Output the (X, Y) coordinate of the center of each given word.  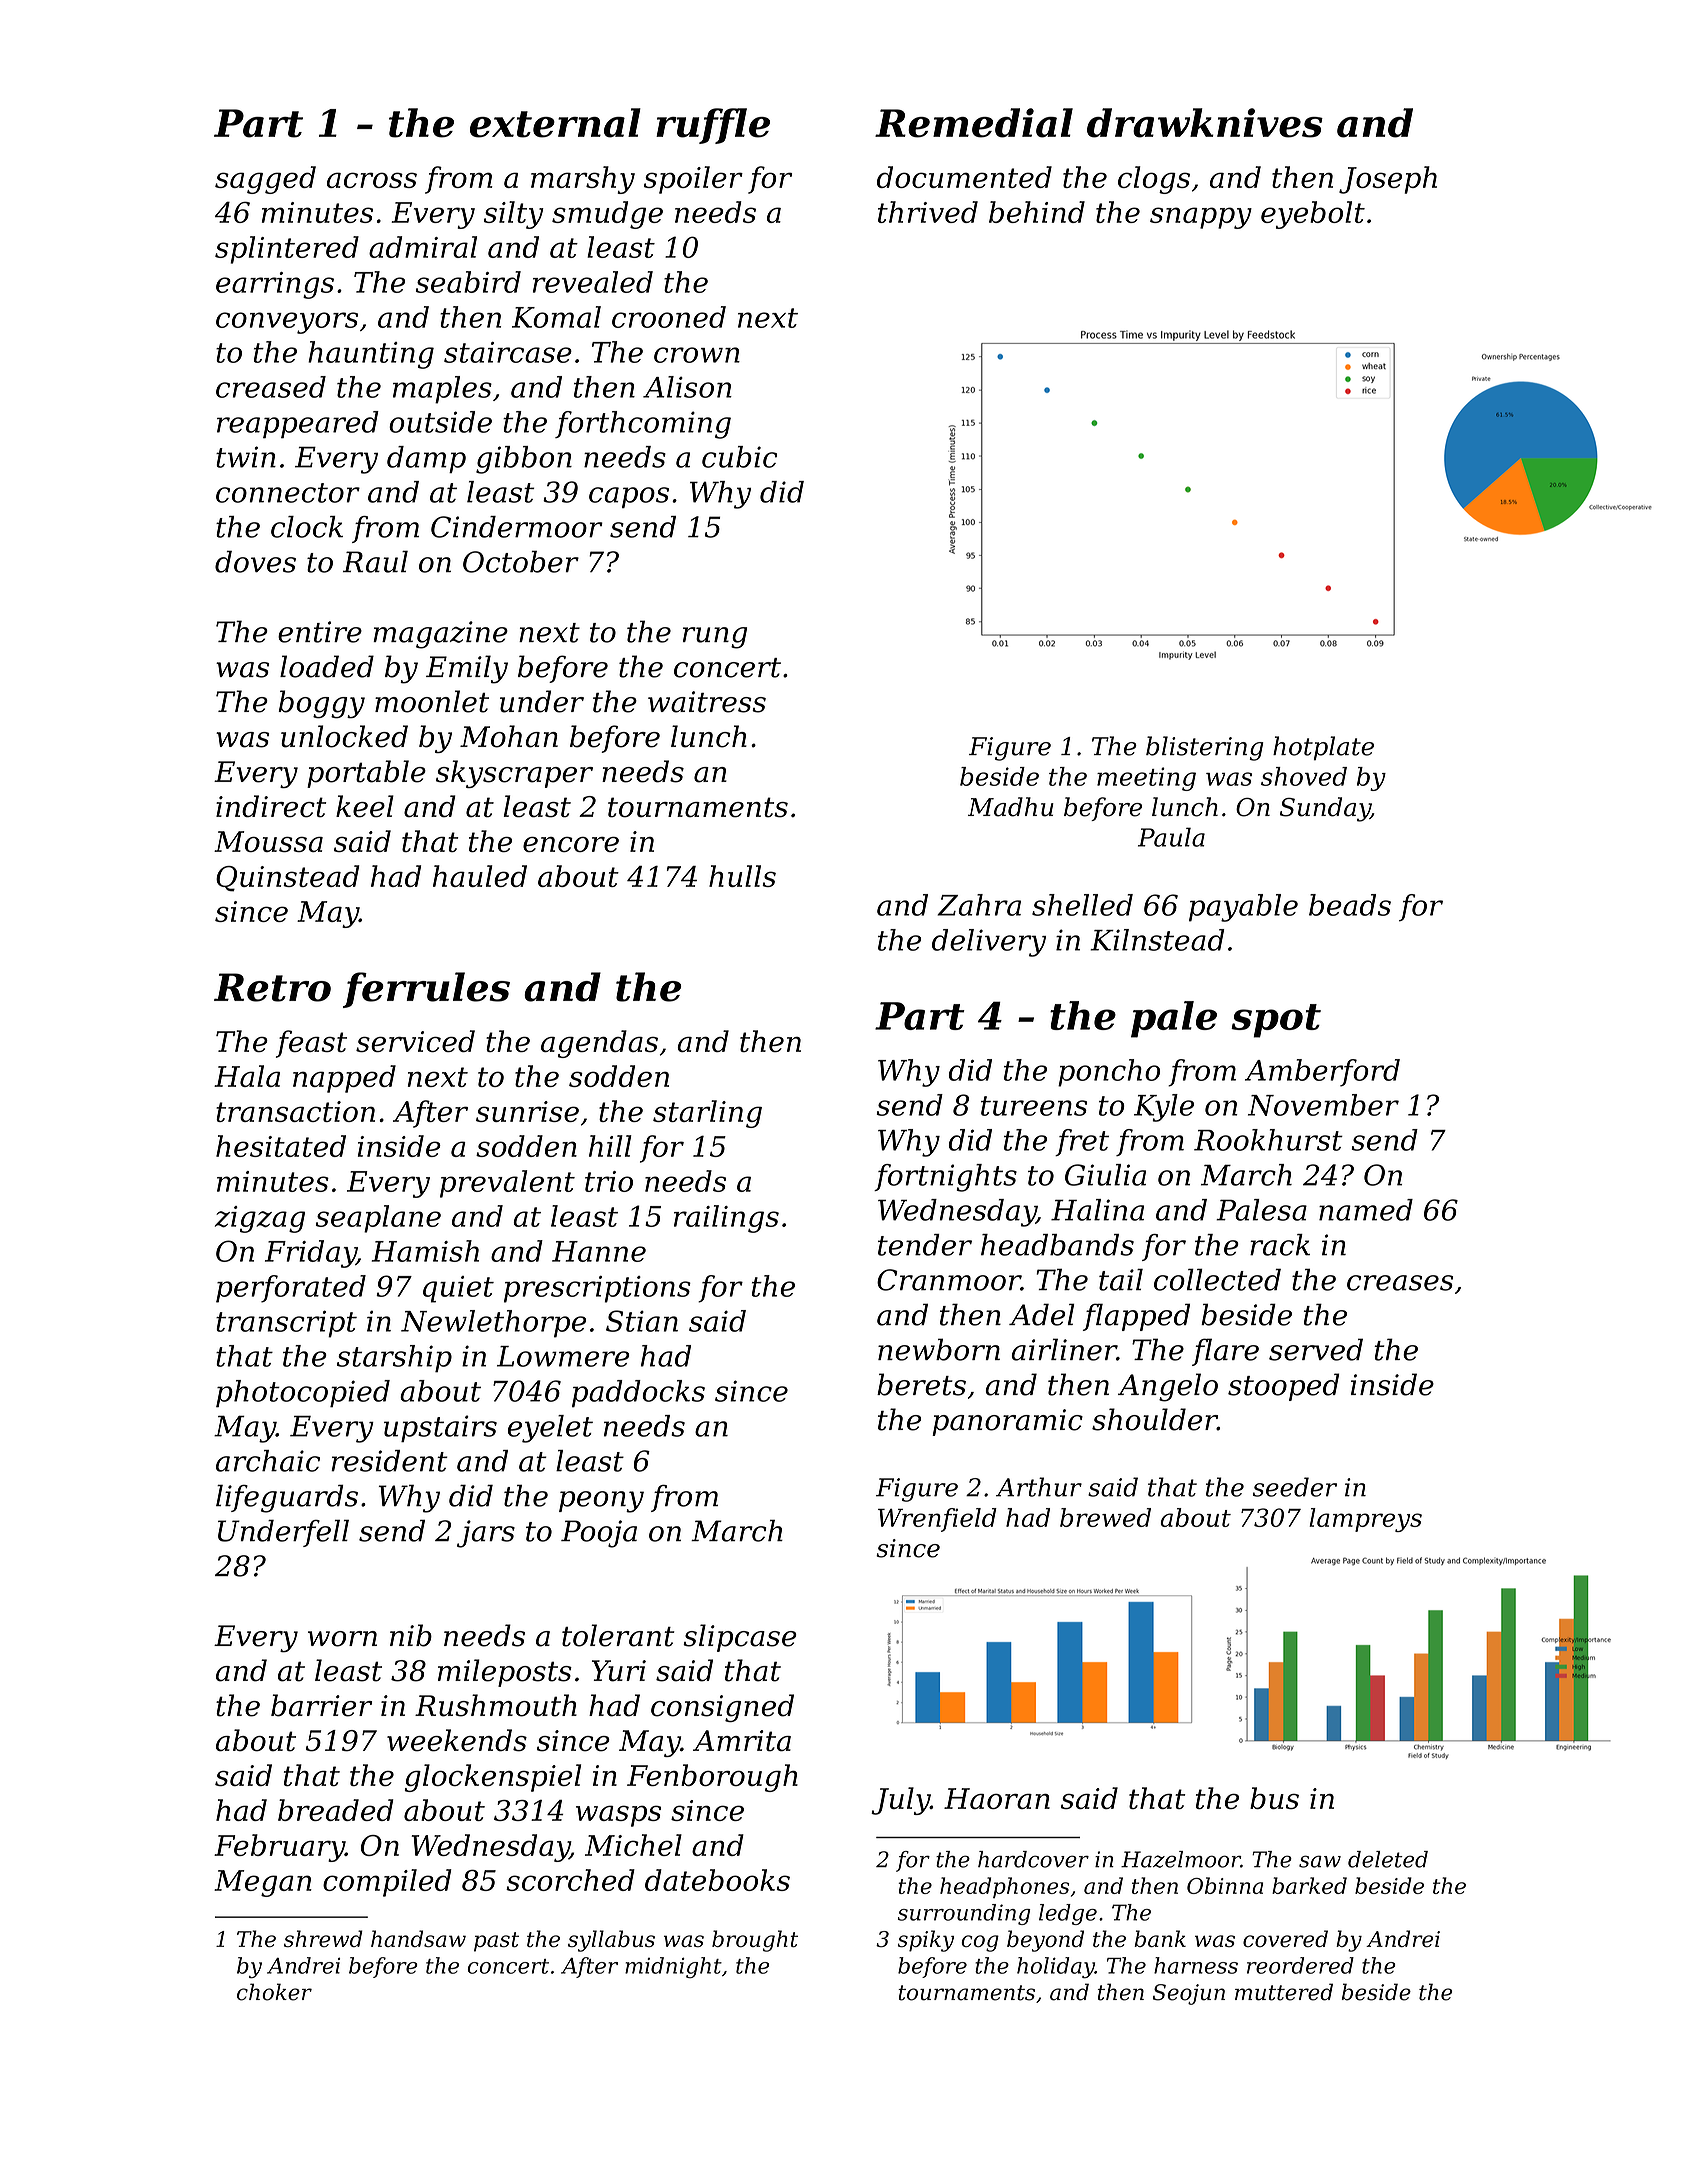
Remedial (974, 123)
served (1316, 1349)
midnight (673, 1967)
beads (1350, 905)
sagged (265, 180)
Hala (247, 1076)
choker (274, 1992)
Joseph (1388, 180)
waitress (707, 702)
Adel (1041, 1314)
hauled (480, 876)
